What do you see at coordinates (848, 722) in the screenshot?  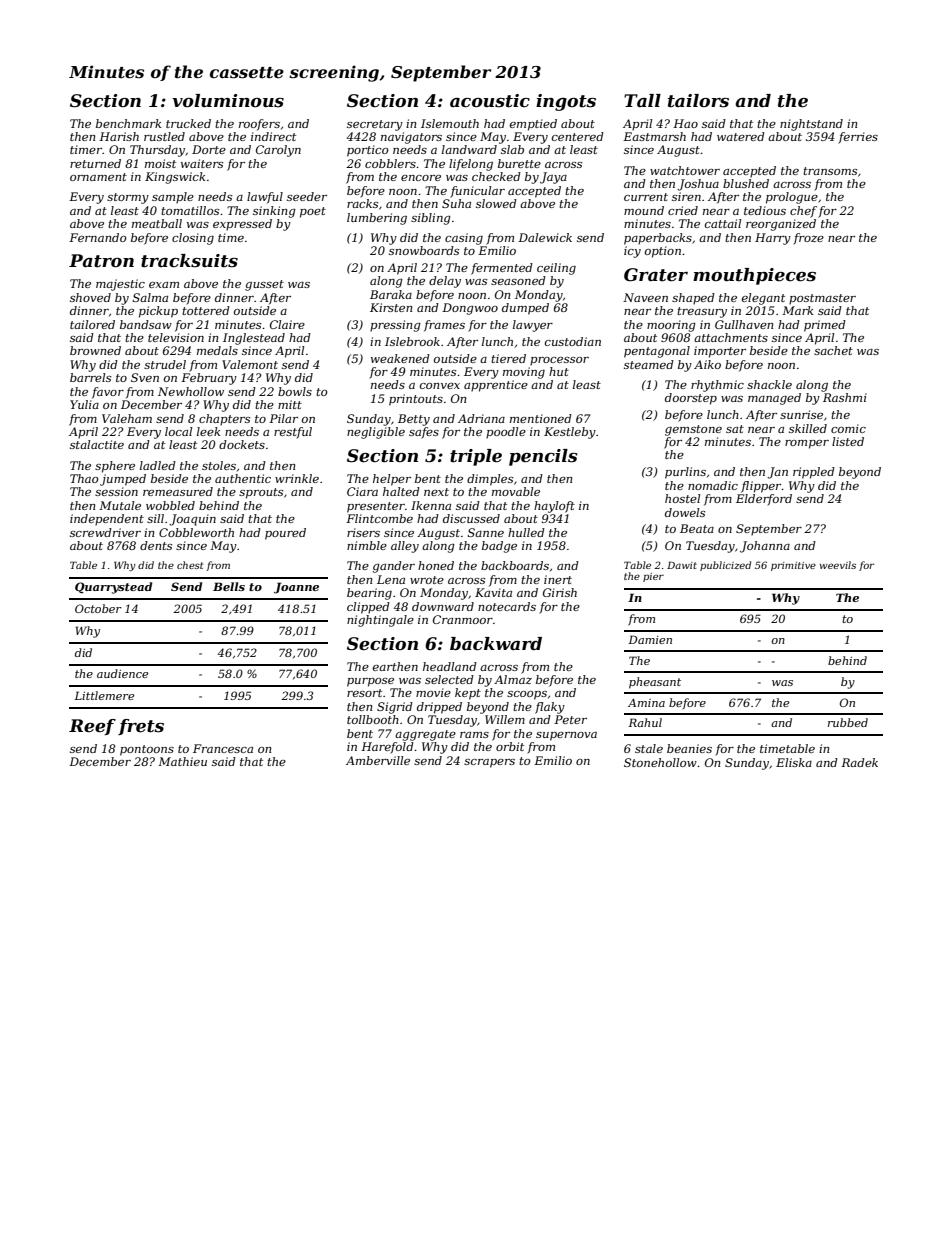 I see `rubbed` at bounding box center [848, 722].
